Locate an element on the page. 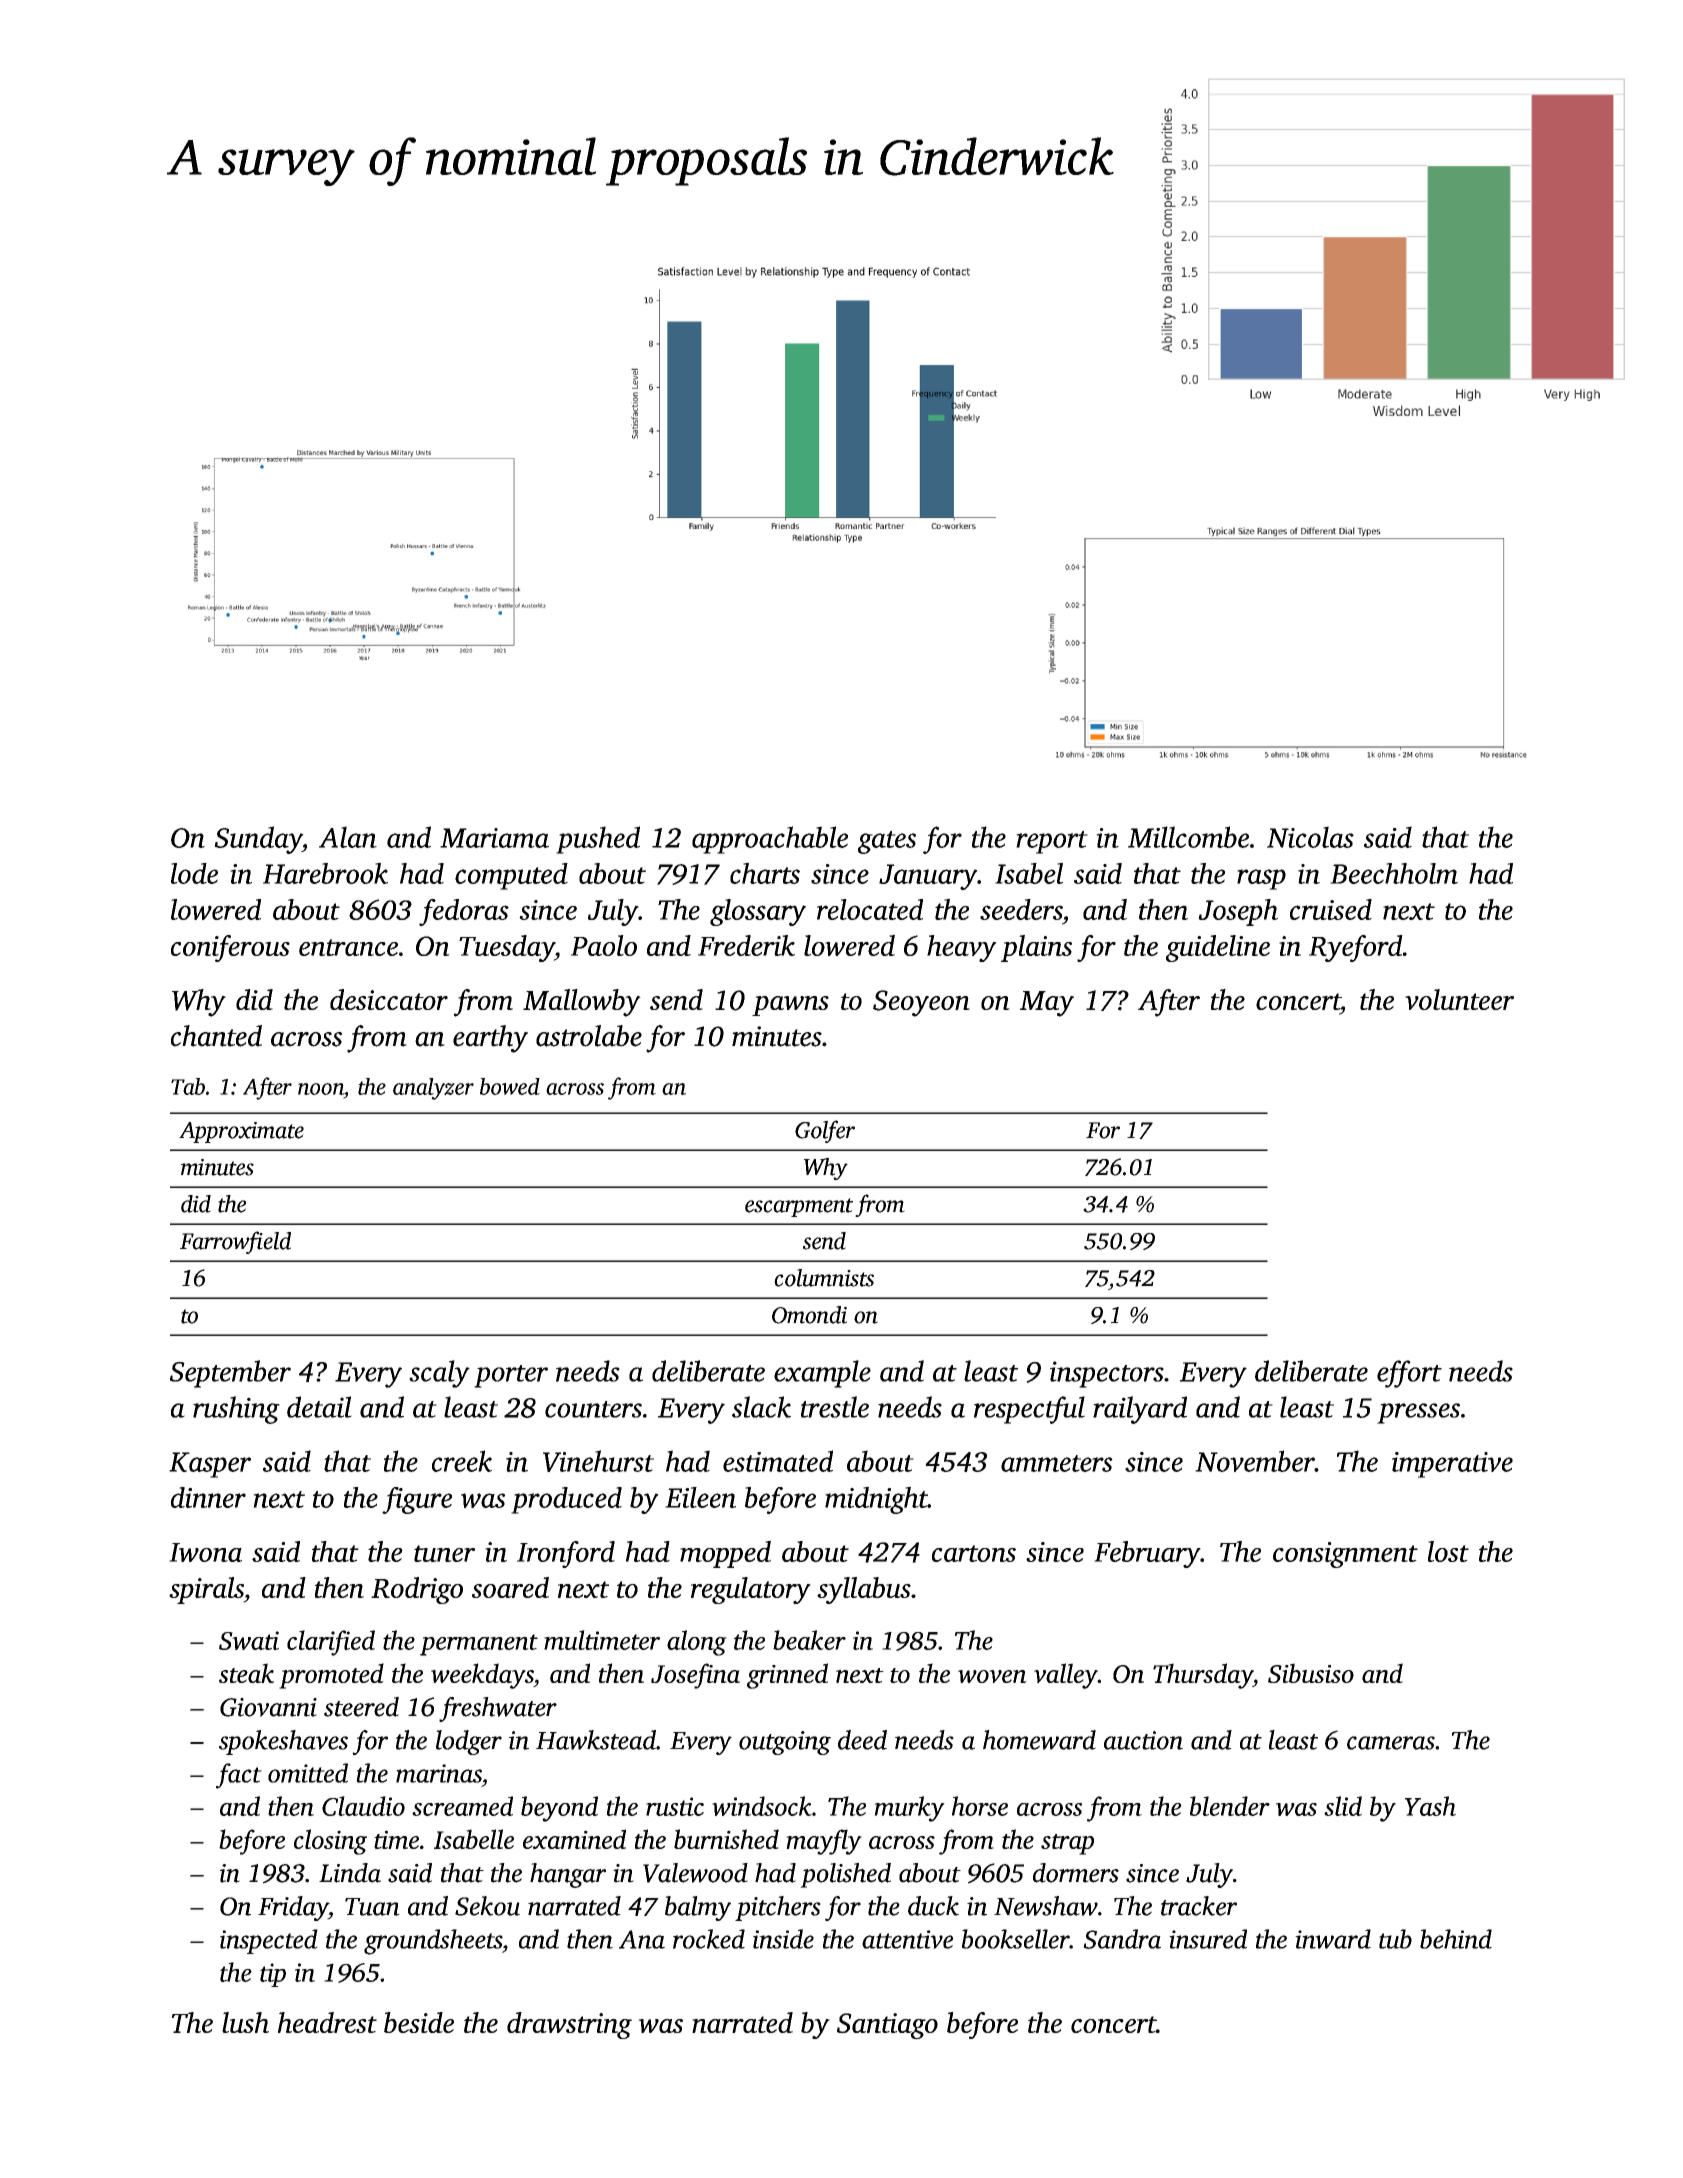  figure is located at coordinates (417, 1500).
